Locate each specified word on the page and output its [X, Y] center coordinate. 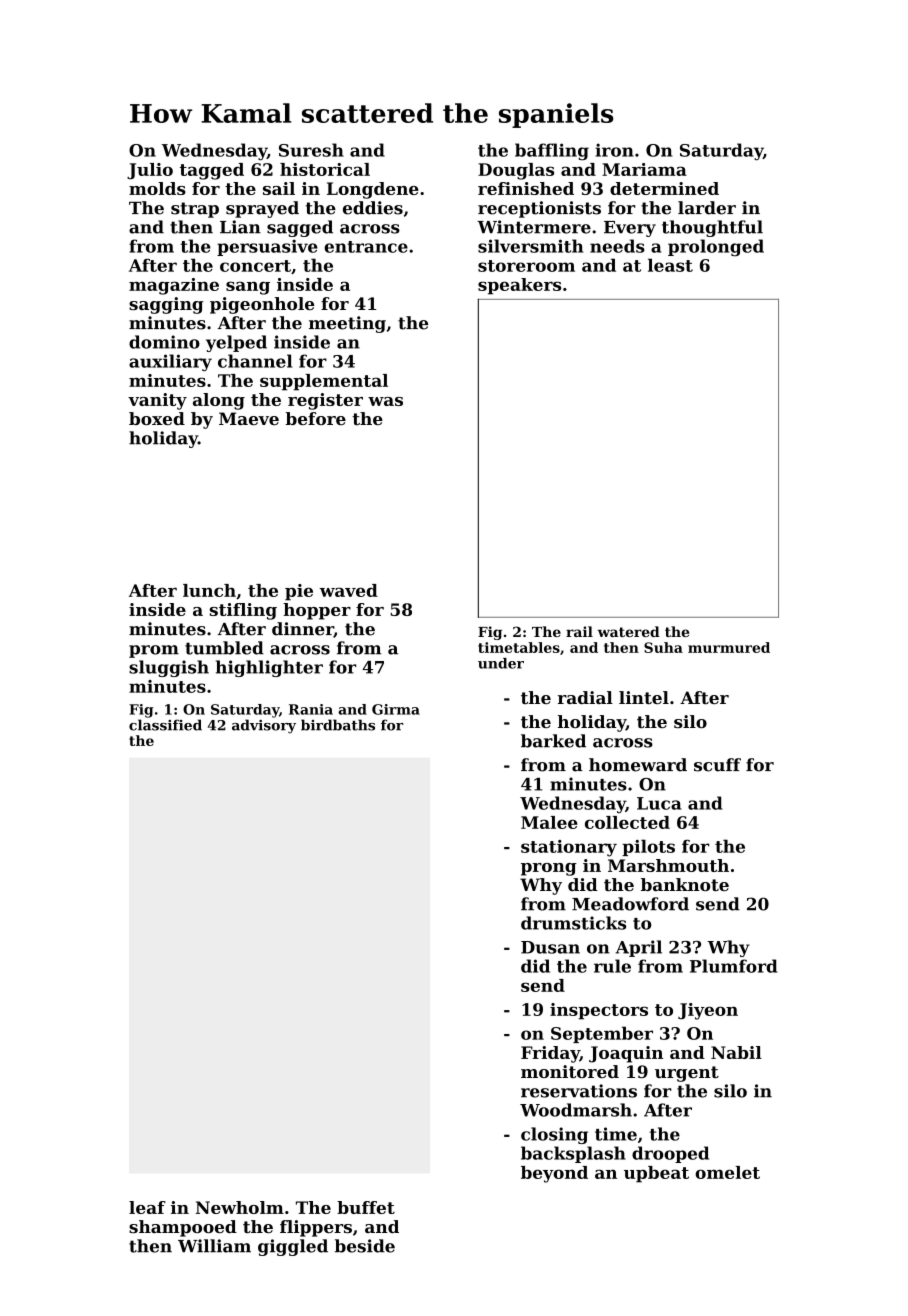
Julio [150, 171]
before [316, 418]
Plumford [733, 966]
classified [165, 725]
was [385, 401]
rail [579, 631]
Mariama [644, 169]
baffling [552, 152]
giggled [293, 1247]
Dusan [550, 947]
